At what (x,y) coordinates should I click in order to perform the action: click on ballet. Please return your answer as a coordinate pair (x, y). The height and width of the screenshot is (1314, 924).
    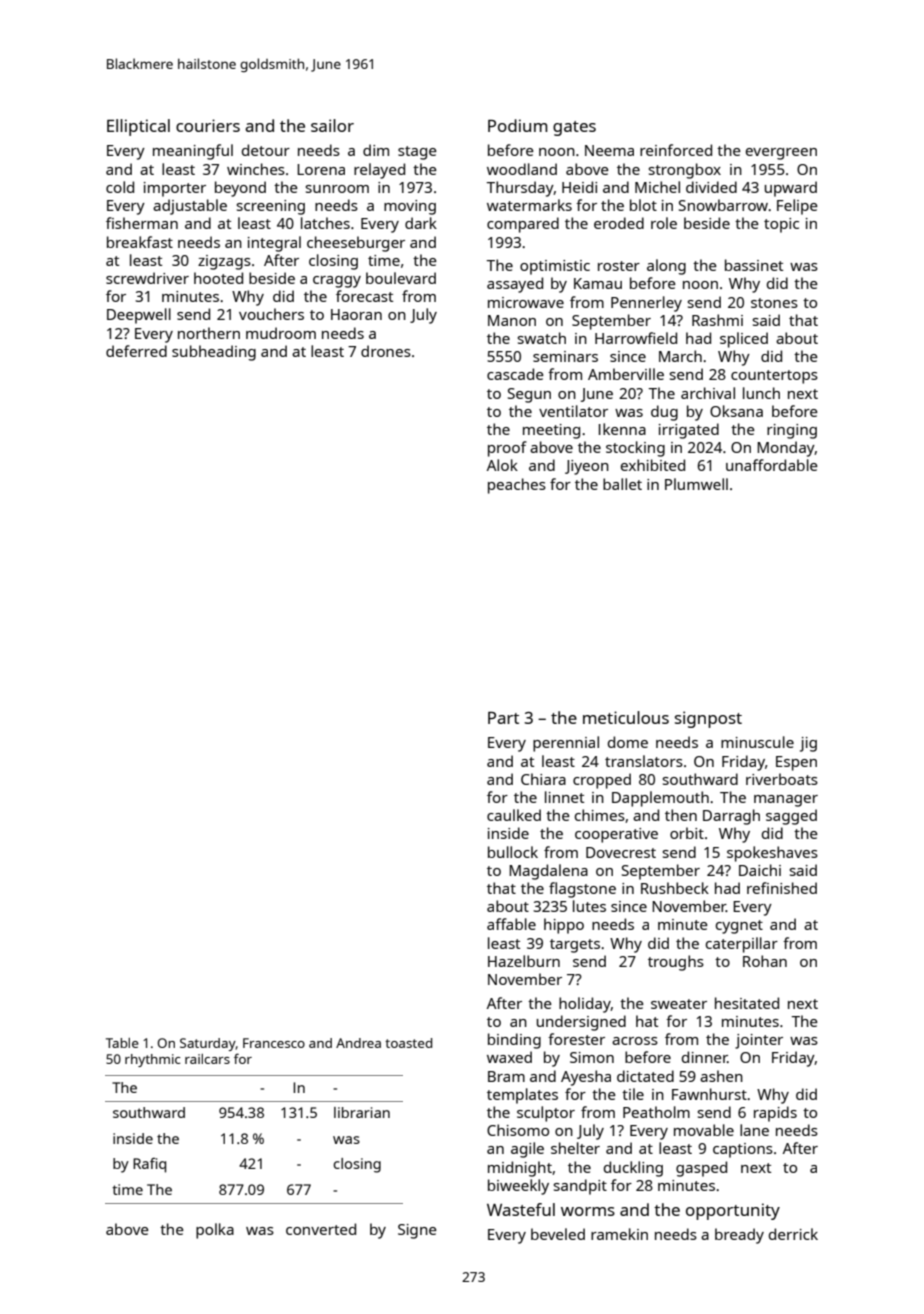
    Looking at the image, I should click on (622, 484).
